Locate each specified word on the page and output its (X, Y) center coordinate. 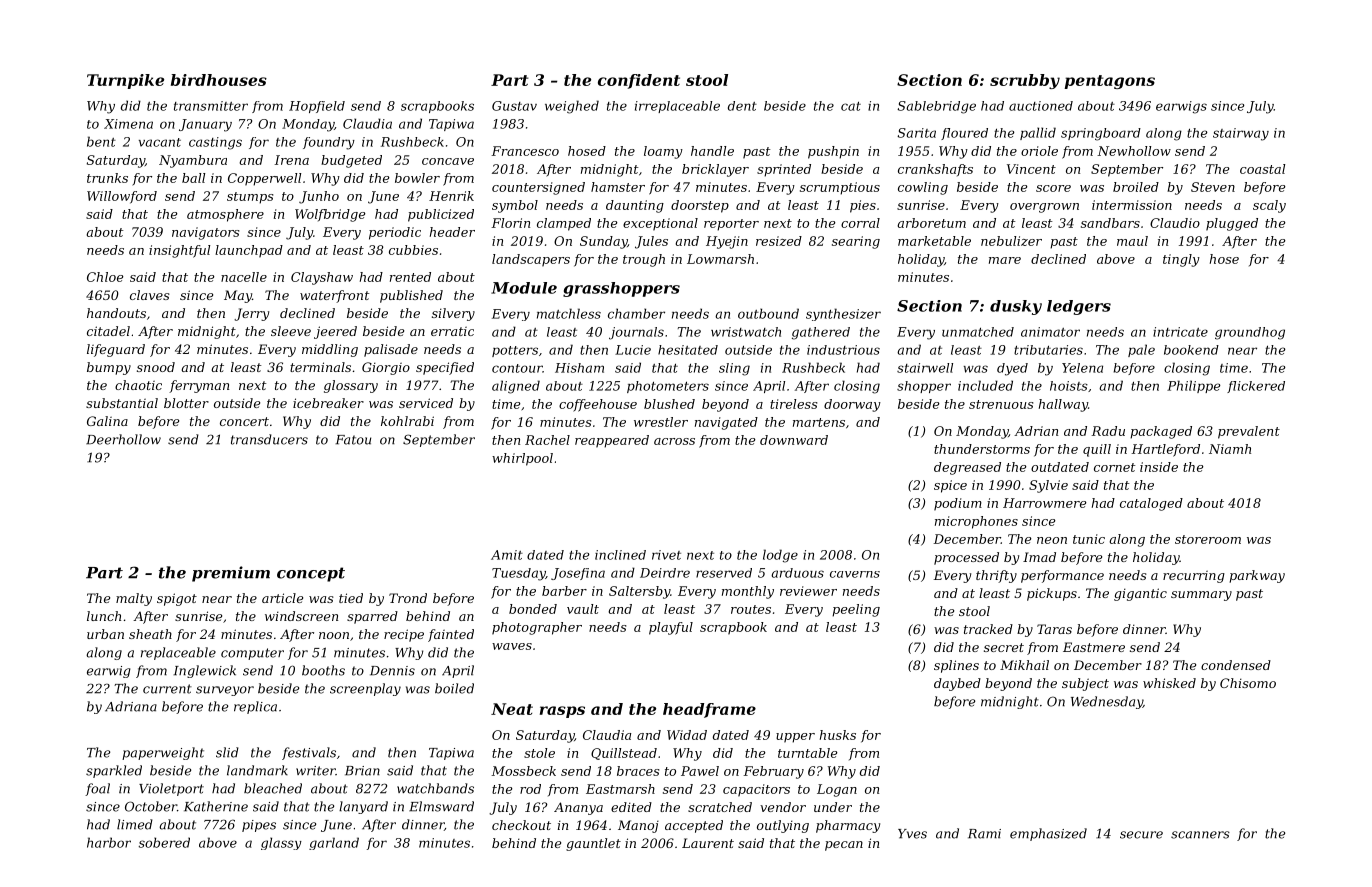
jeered (335, 332)
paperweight (163, 753)
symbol (515, 206)
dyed (1012, 369)
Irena (291, 160)
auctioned (1041, 106)
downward (794, 440)
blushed (669, 404)
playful (671, 628)
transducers (269, 439)
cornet (1115, 467)
